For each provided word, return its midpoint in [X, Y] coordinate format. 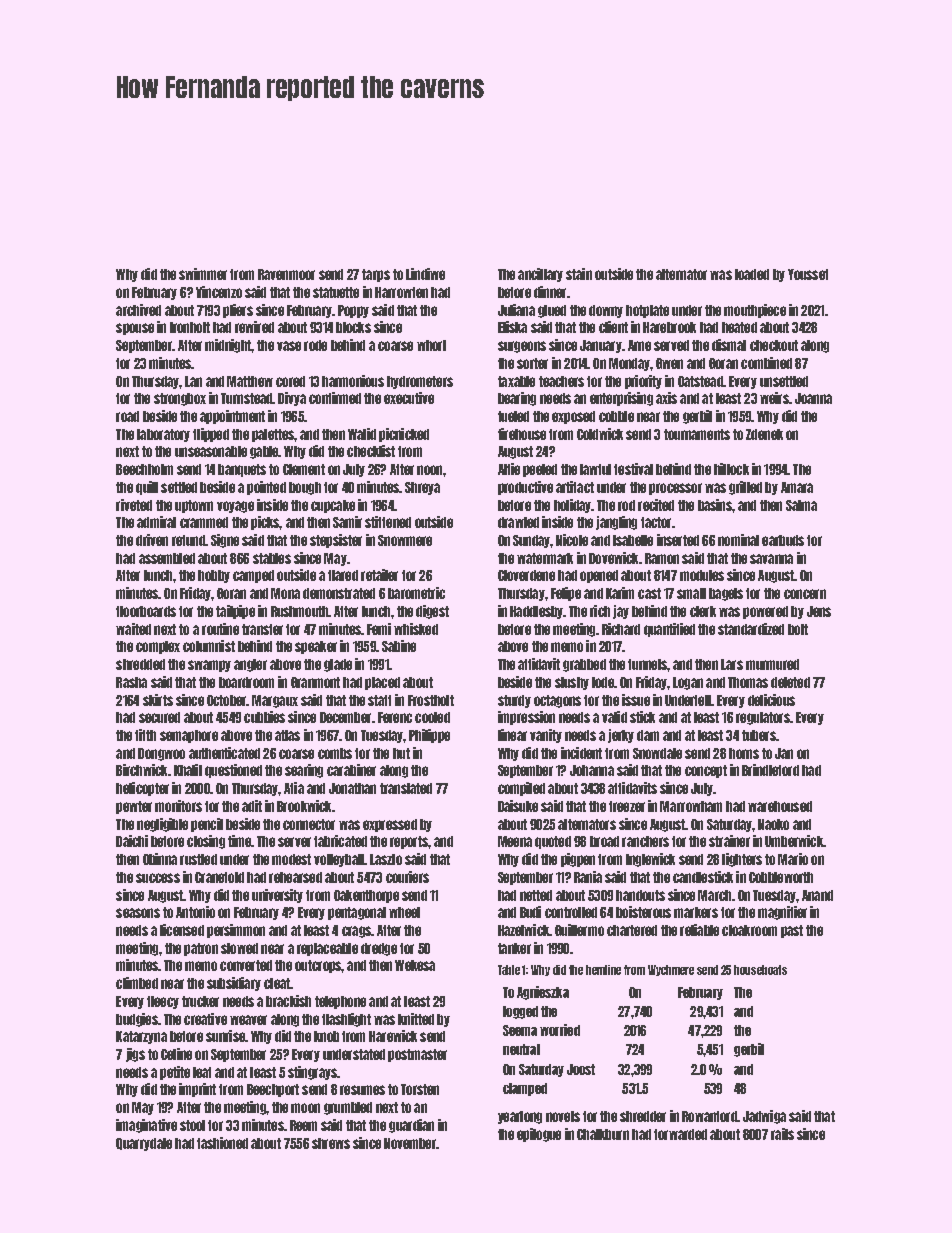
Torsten [420, 1089]
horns [744, 753]
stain [579, 274]
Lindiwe [425, 274]
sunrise [225, 1036]
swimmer [203, 274]
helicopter [142, 789]
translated [406, 788]
